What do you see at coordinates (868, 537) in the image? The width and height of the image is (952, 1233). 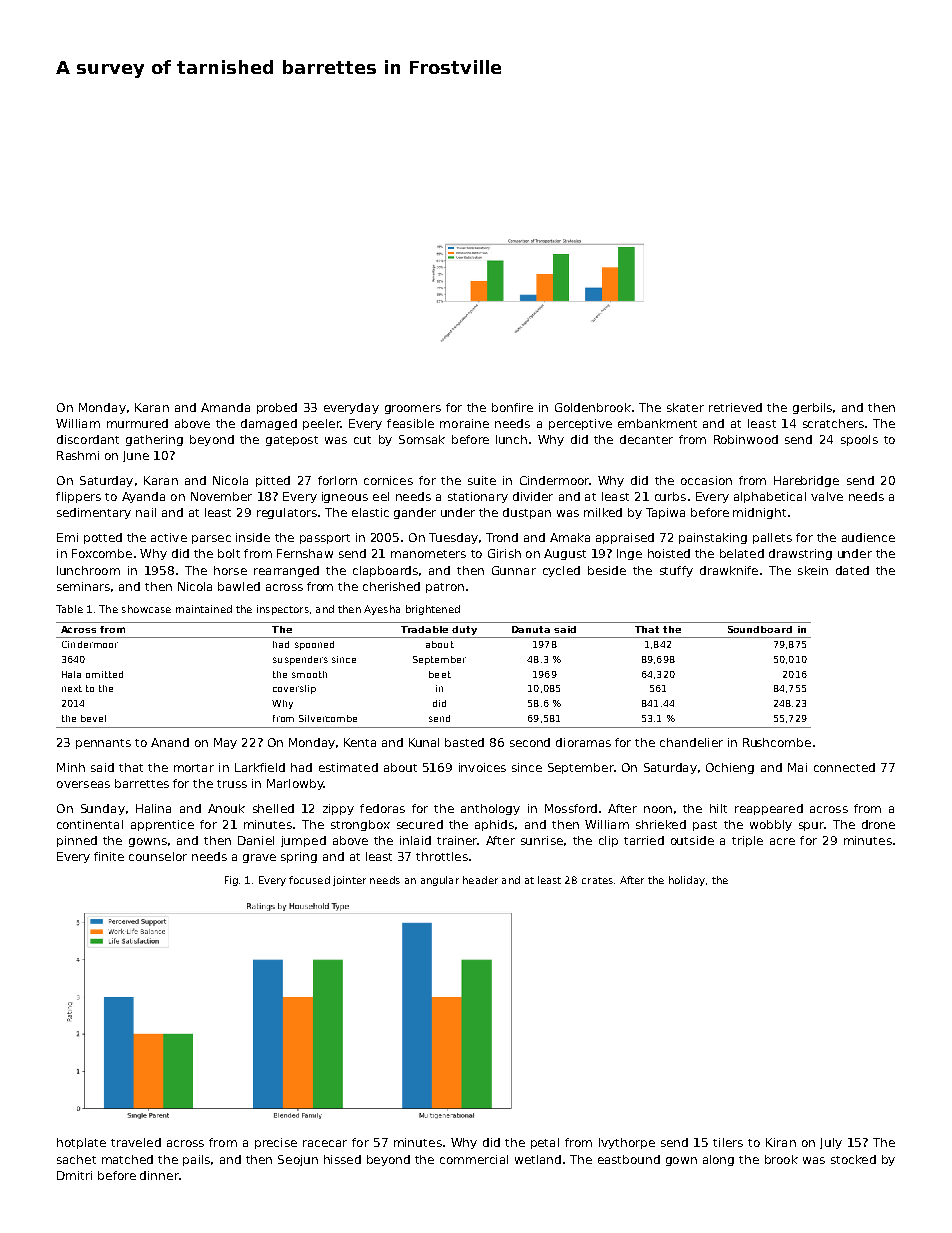 I see `audience` at bounding box center [868, 537].
